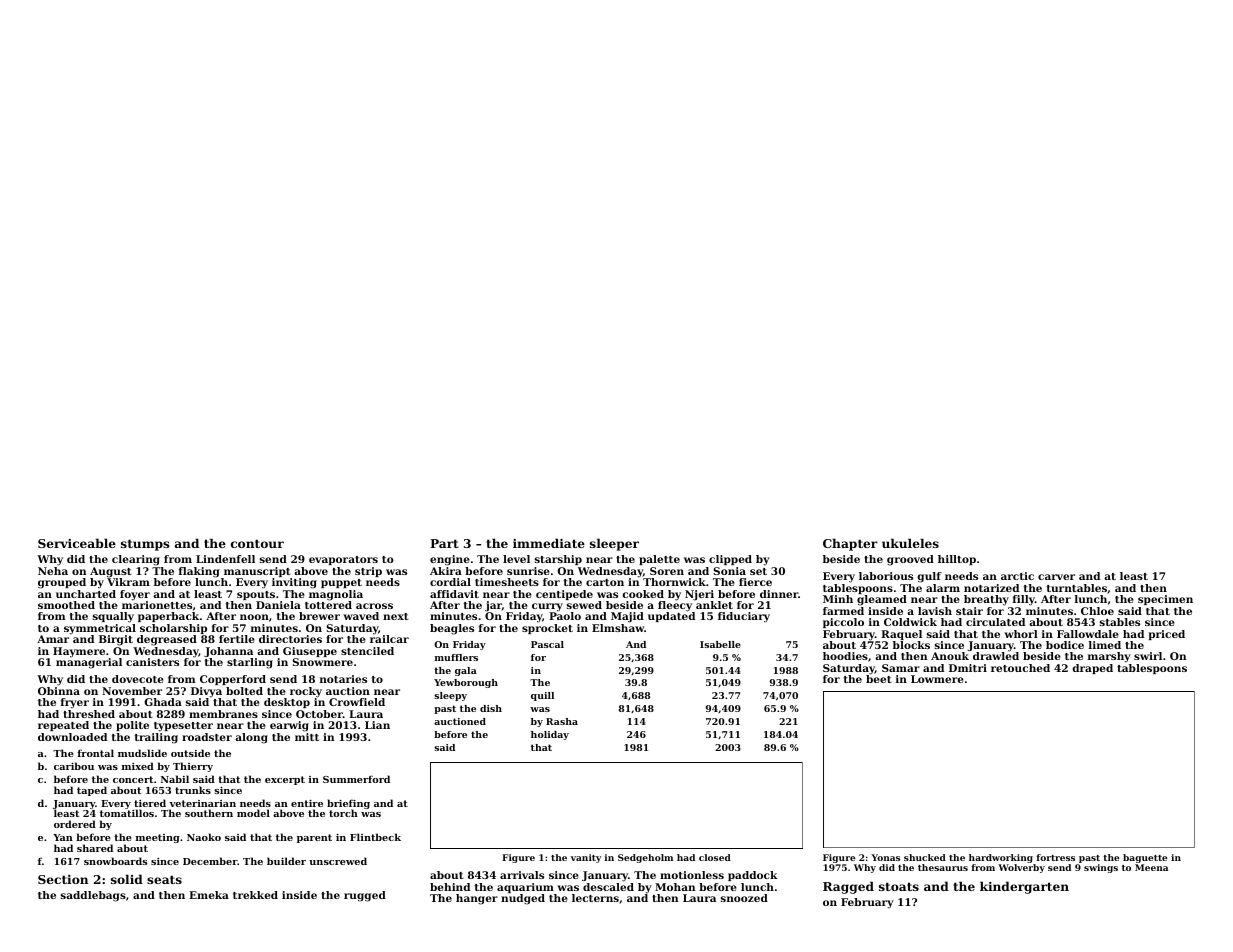 This page has width=1233, height=952. What do you see at coordinates (356, 779) in the page?
I see `Summerford` at bounding box center [356, 779].
